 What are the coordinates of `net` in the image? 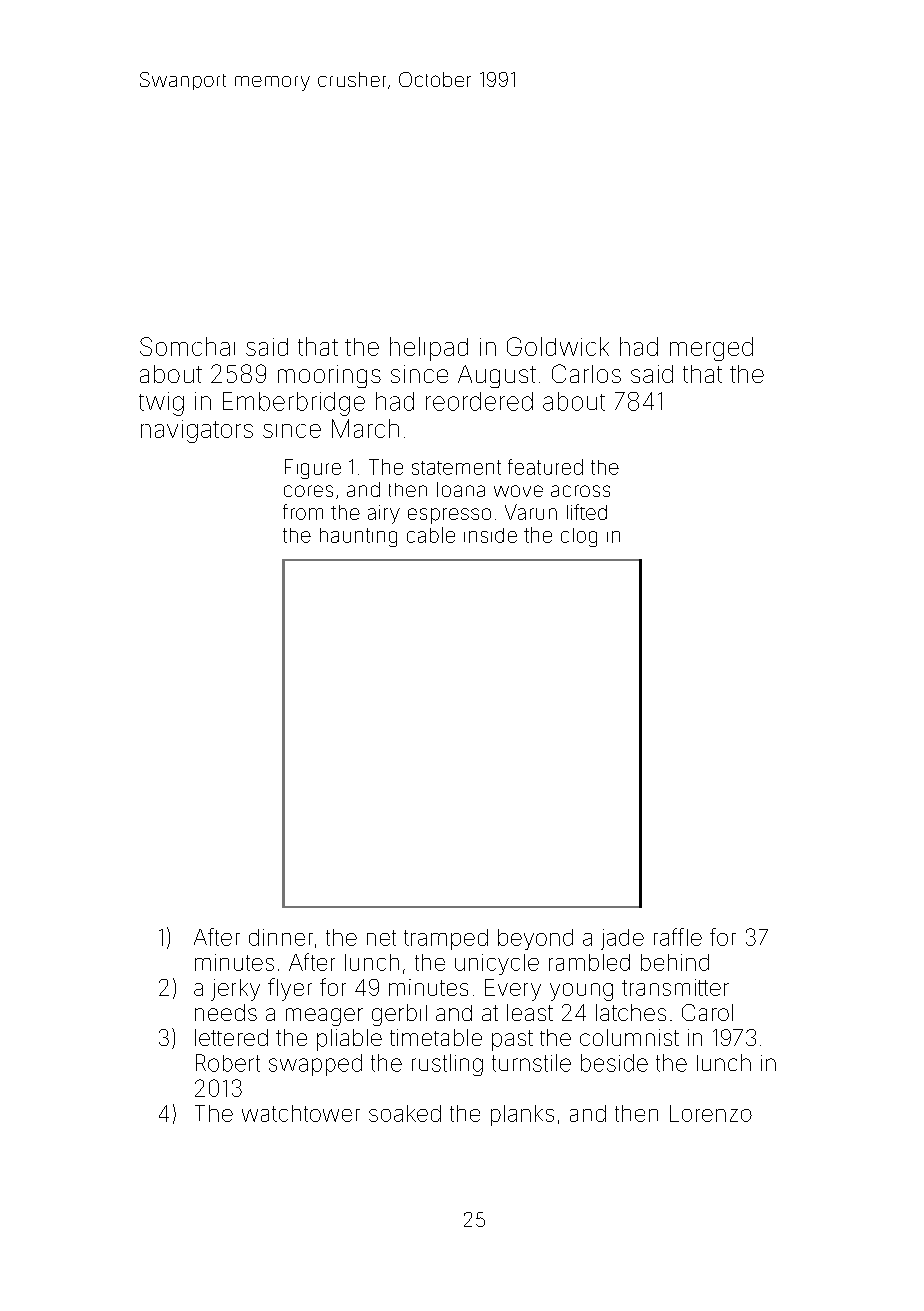 It's located at (381, 938).
